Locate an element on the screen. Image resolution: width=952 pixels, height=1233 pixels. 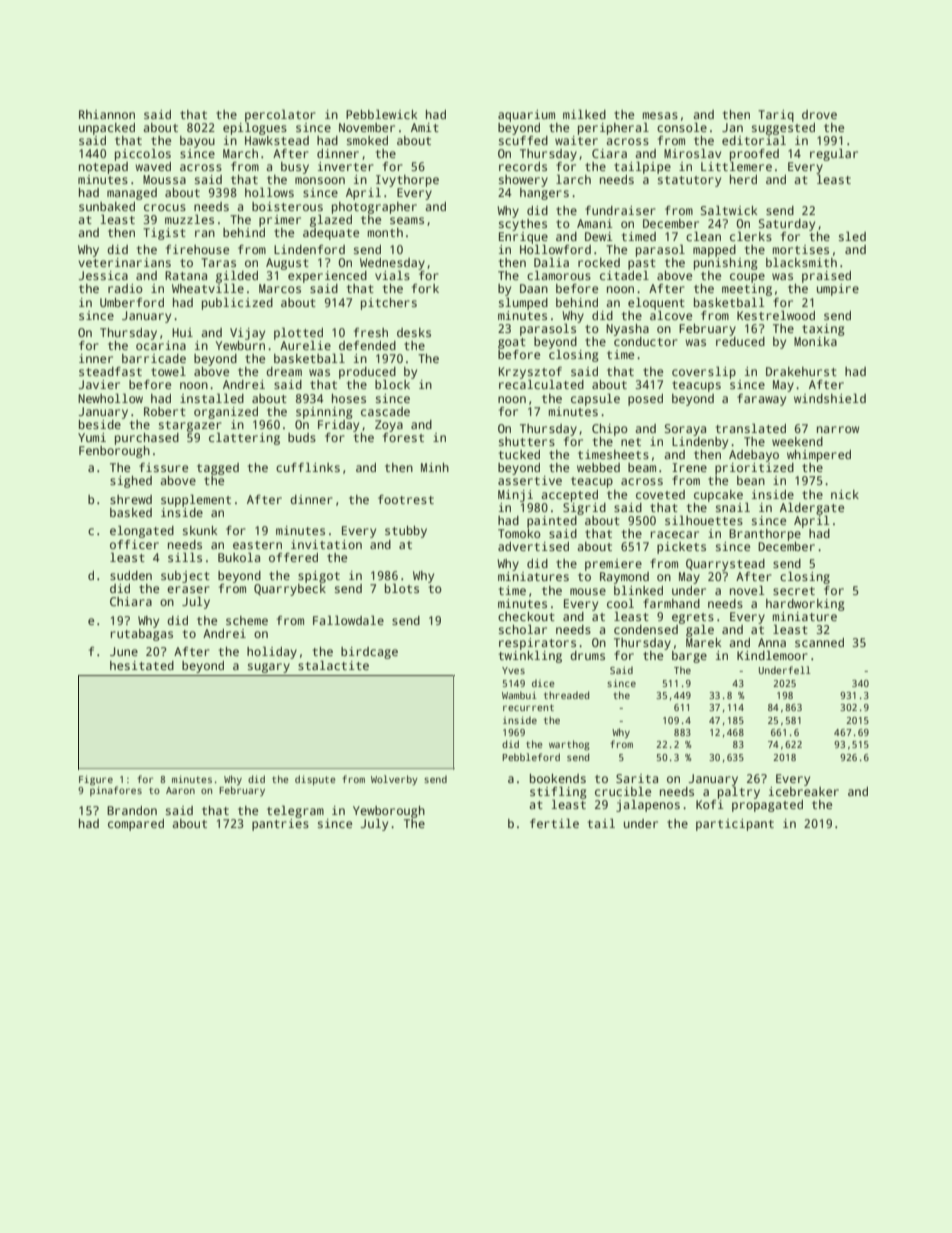
herd is located at coordinates (743, 179).
